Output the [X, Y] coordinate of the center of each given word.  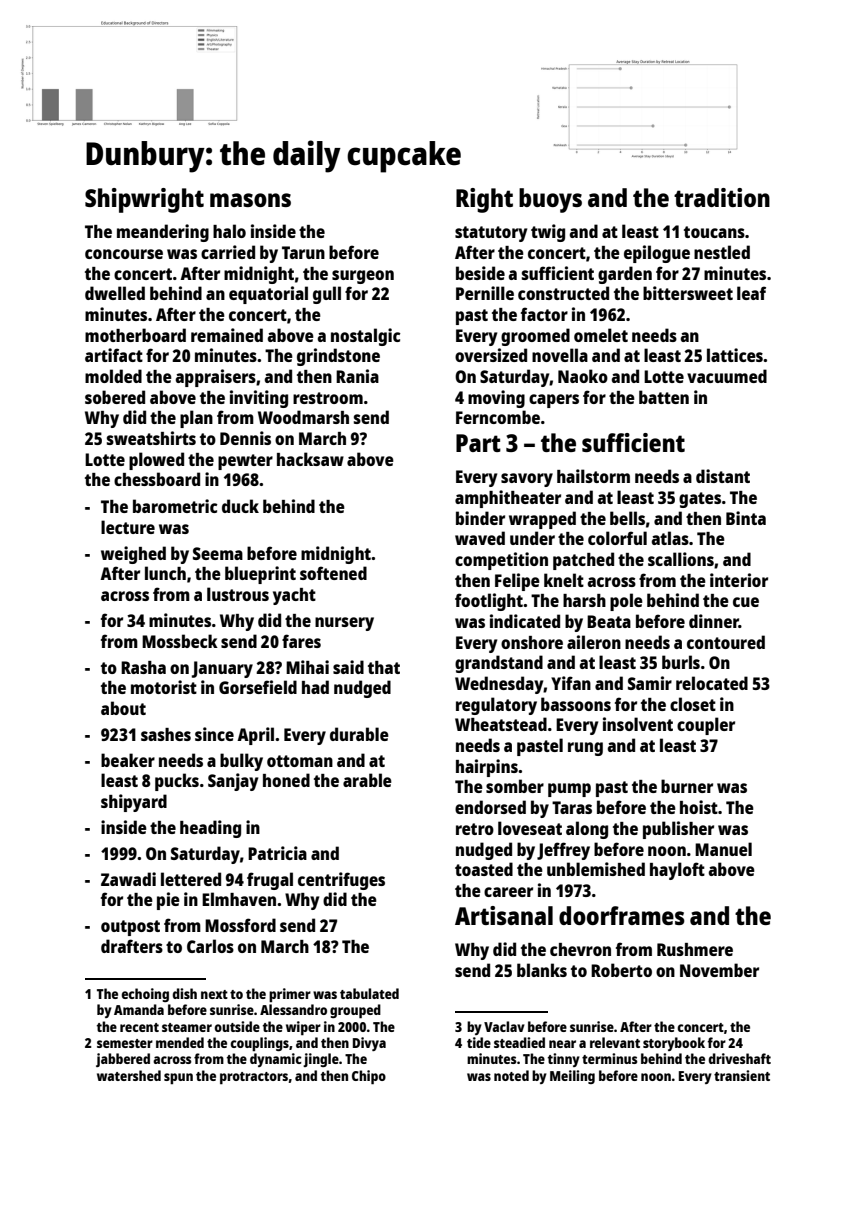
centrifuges [341, 881]
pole [626, 602]
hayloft [677, 871]
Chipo [369, 1077]
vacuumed [727, 376]
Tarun [303, 252]
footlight [489, 602]
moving [496, 399]
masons [250, 200]
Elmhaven [239, 899]
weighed [133, 555]
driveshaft [739, 1058]
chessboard [157, 479]
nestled [722, 252]
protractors [254, 1078]
